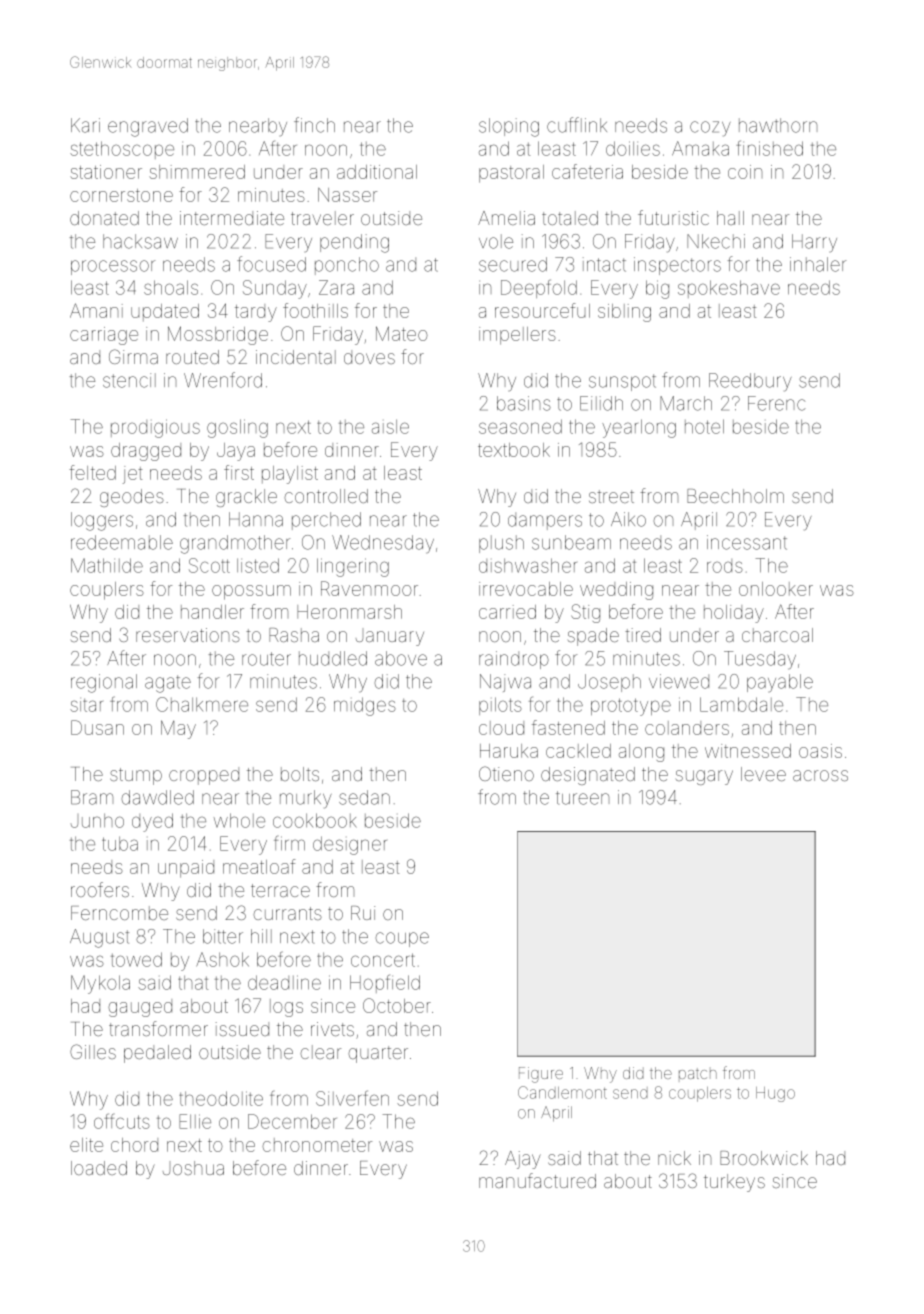  What do you see at coordinates (778, 125) in the image?
I see `hawthorn` at bounding box center [778, 125].
